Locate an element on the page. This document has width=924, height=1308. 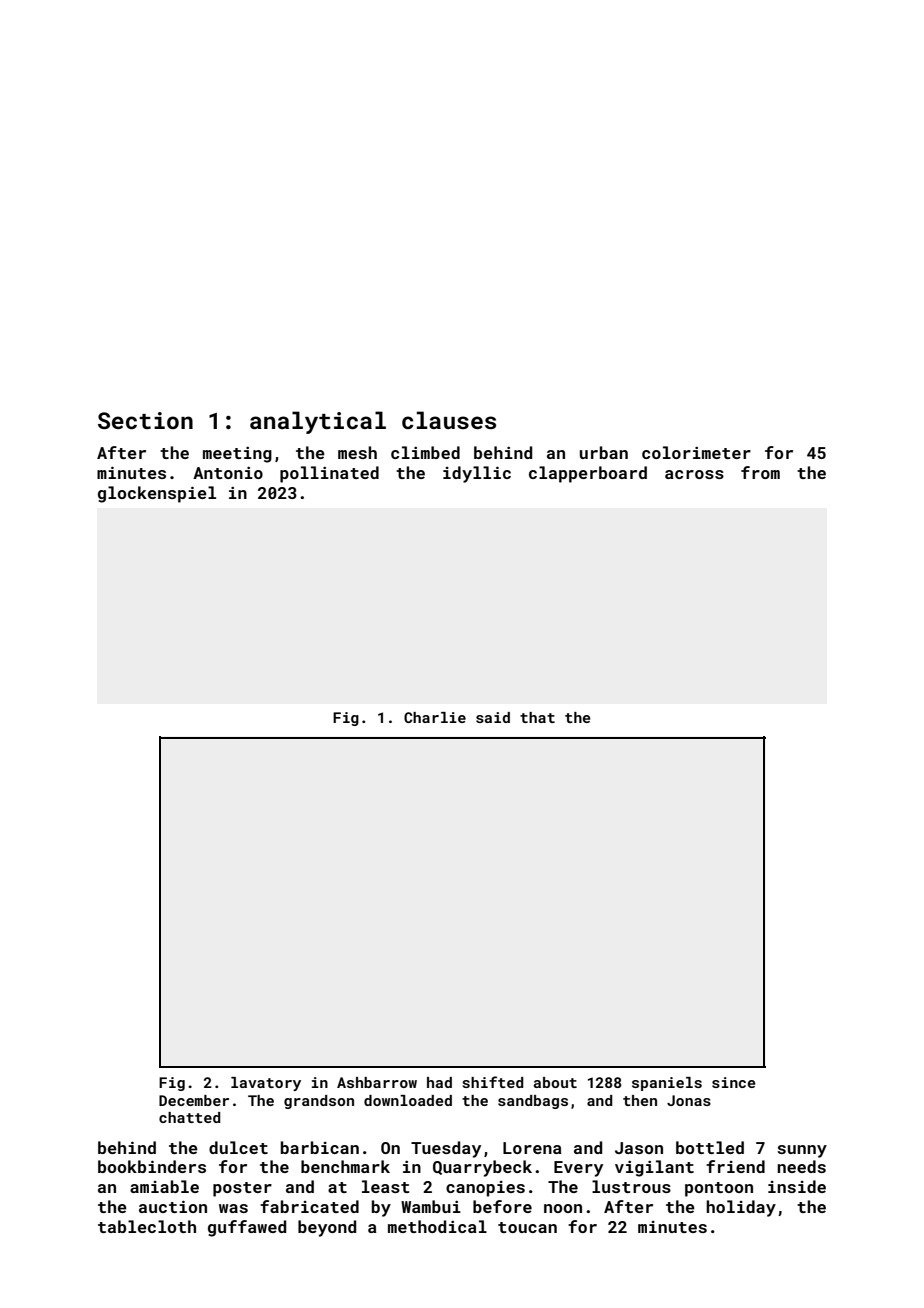
had is located at coordinates (439, 1082).
